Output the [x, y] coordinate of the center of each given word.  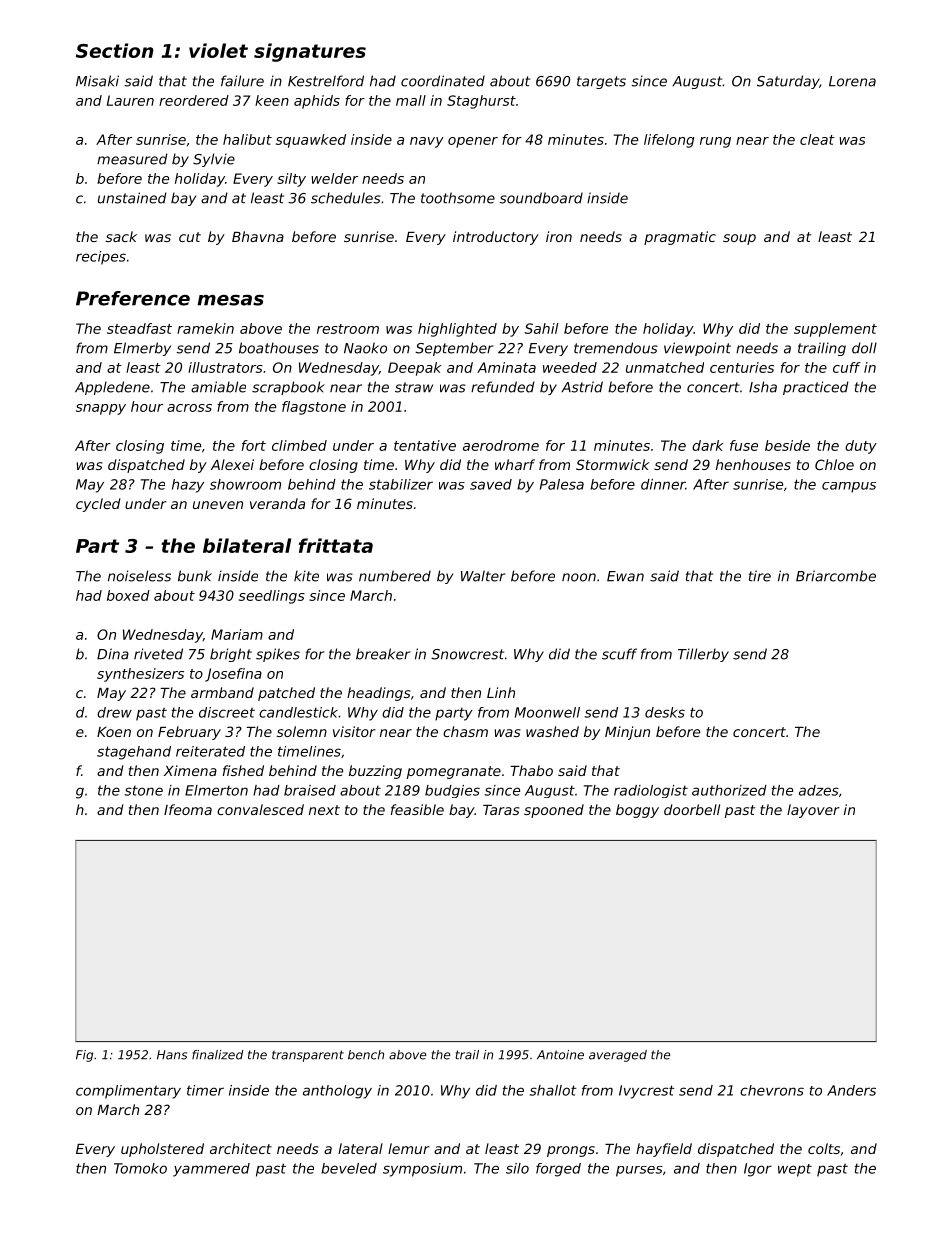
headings [378, 694]
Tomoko [140, 1168]
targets [601, 82]
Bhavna [258, 236]
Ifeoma [188, 809]
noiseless [139, 576]
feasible [417, 809]
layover [813, 811]
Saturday [788, 82]
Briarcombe [836, 576]
